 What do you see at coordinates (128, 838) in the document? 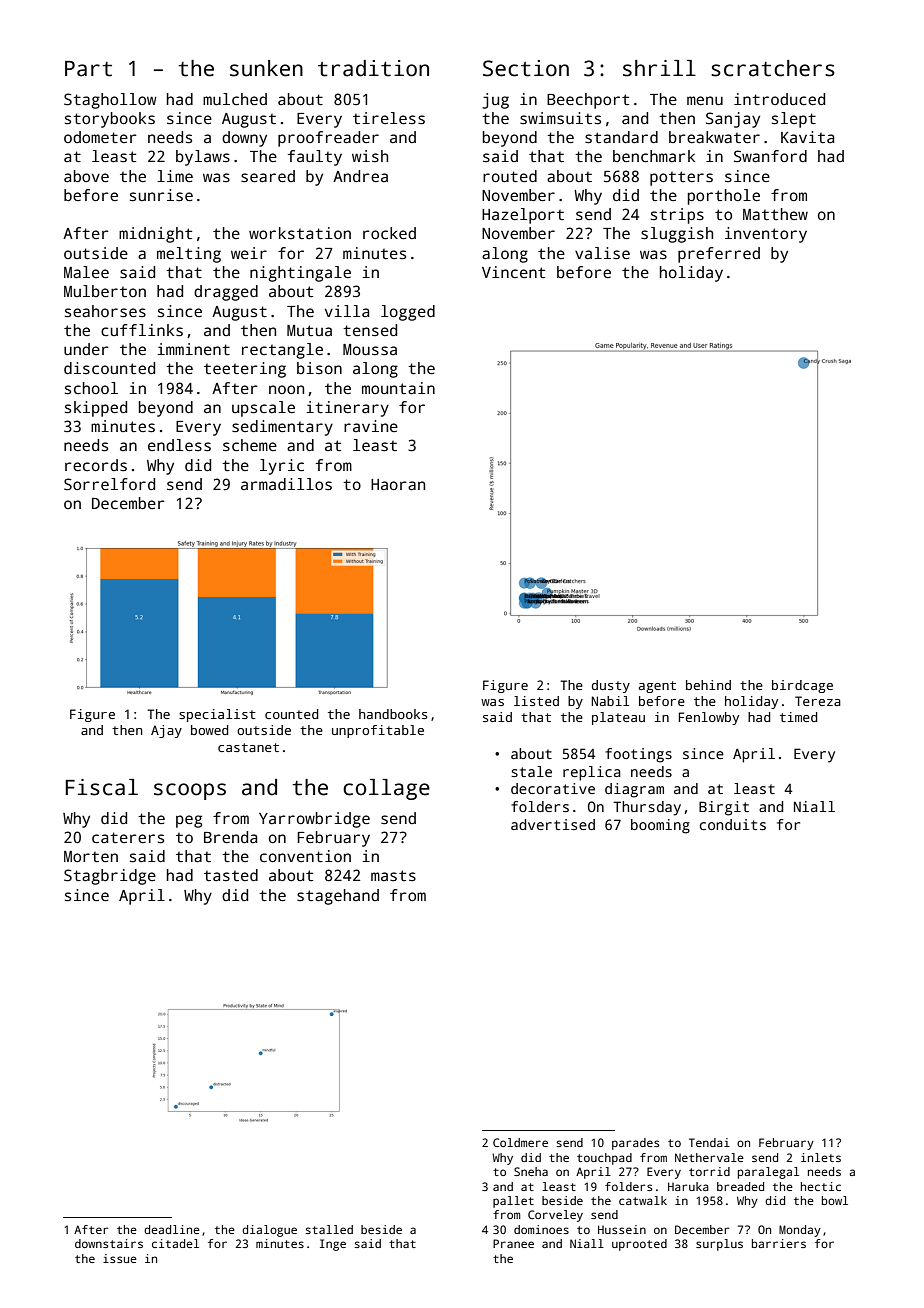
I see `caterers` at bounding box center [128, 838].
